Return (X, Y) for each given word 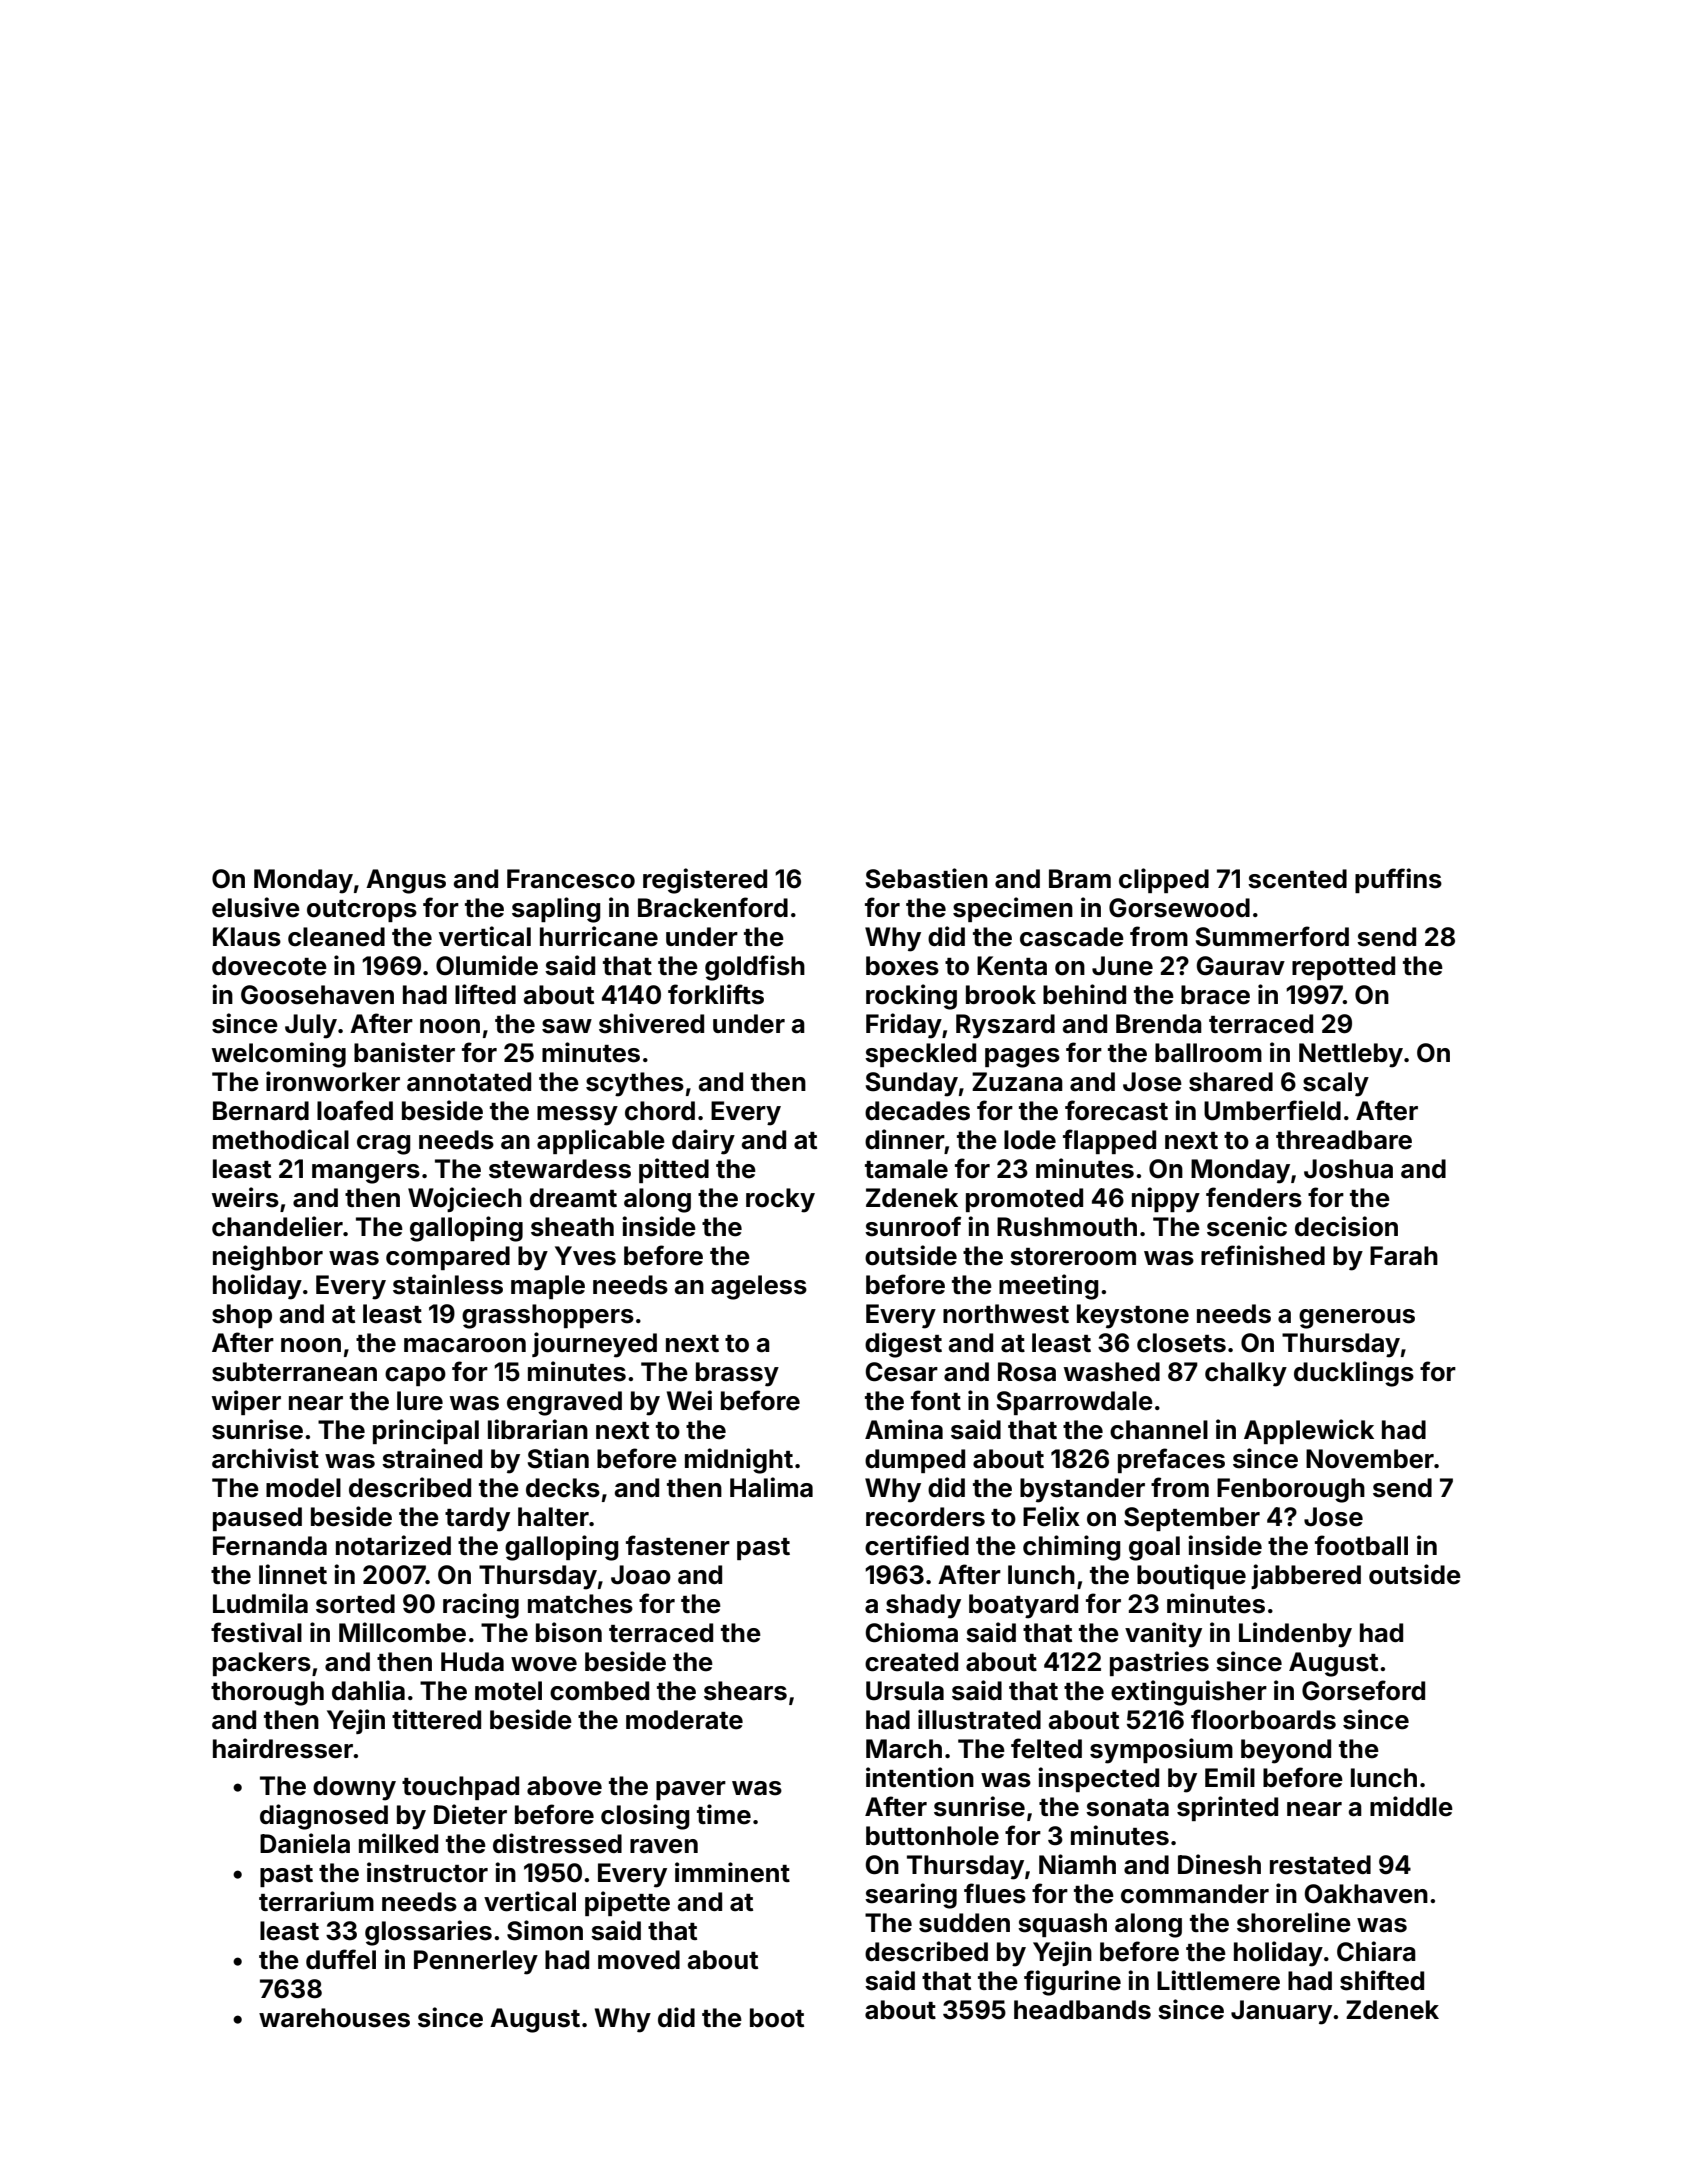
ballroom (1208, 1053)
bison (569, 1632)
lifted (485, 994)
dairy (703, 1142)
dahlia (368, 1690)
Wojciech (465, 1199)
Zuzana (1017, 1082)
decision (1346, 1226)
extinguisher (1189, 1693)
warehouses (334, 2018)
